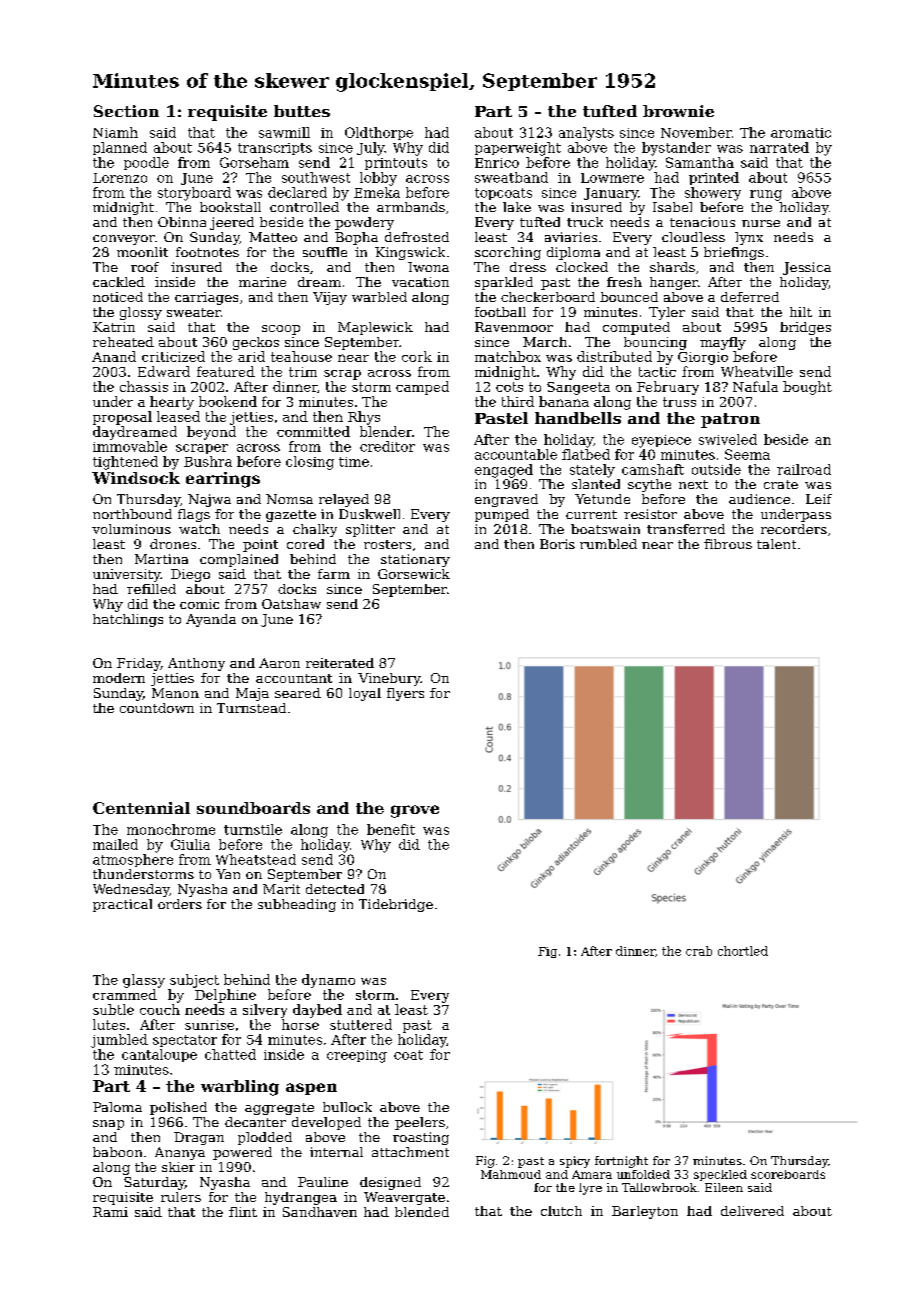 The width and height of the screenshot is (924, 1308). Describe the element at coordinates (415, 811) in the screenshot. I see `grove` at that location.
